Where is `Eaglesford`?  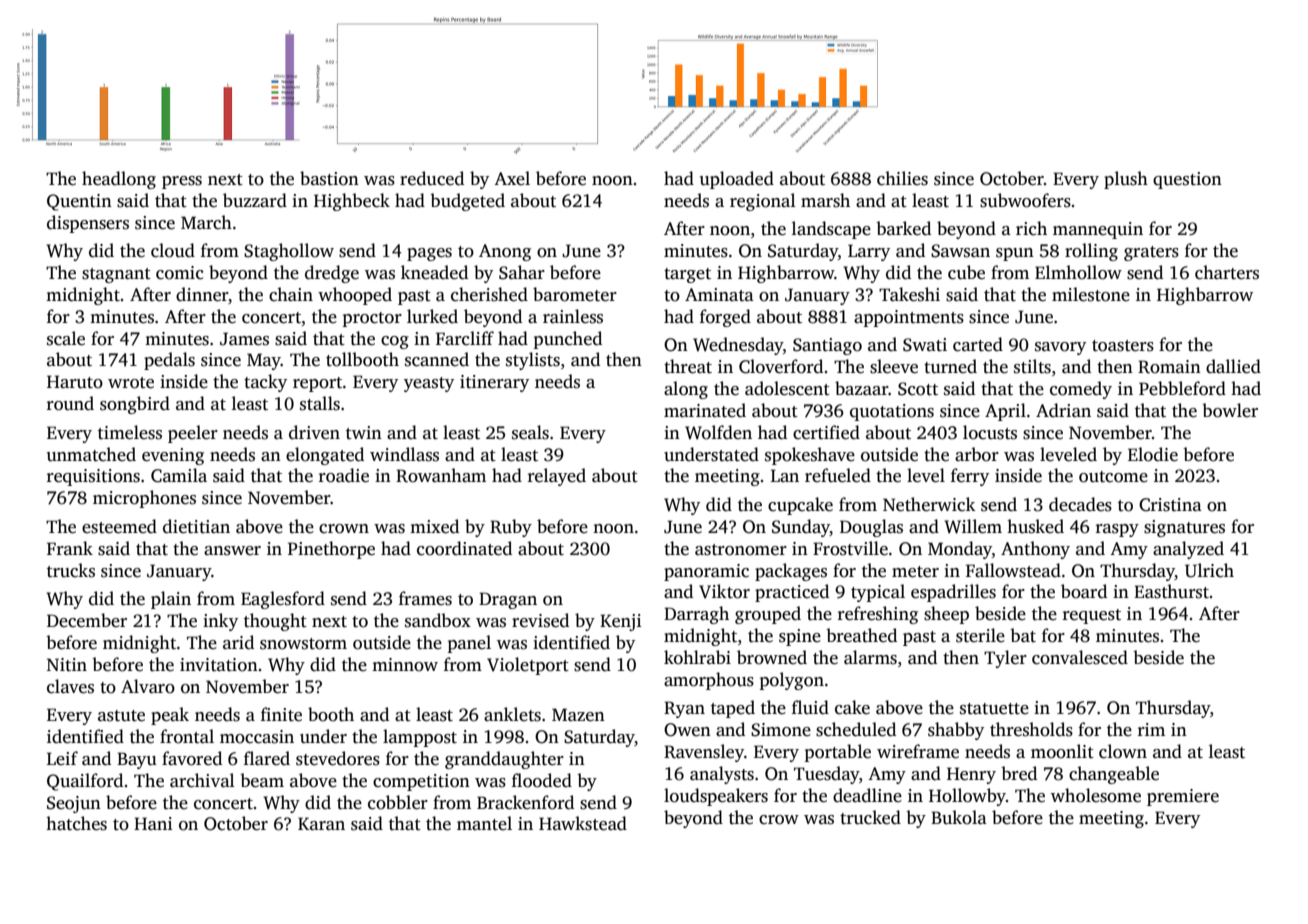
Eaglesford is located at coordinates (283, 600).
